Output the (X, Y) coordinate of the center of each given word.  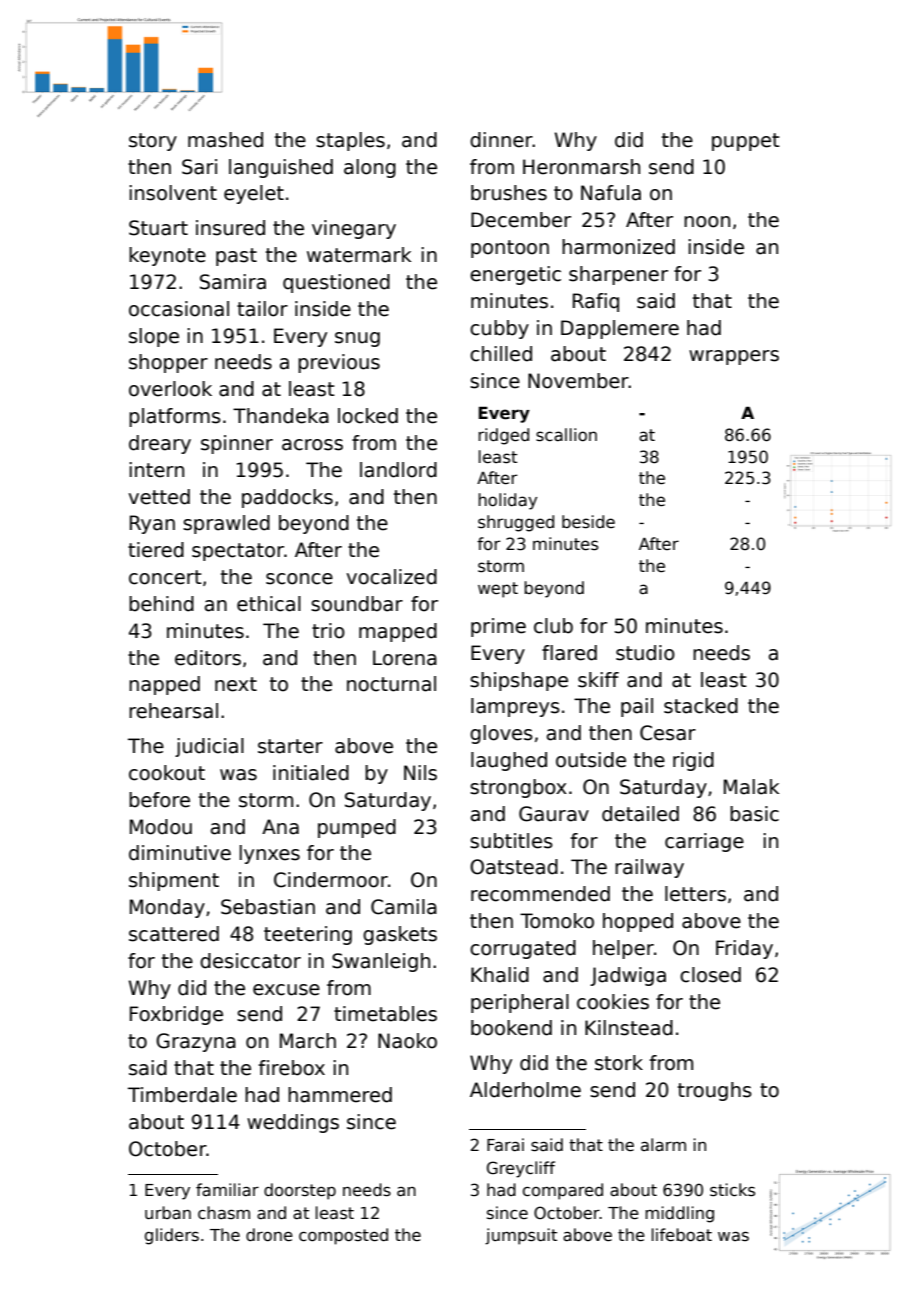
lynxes (269, 854)
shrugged (516, 523)
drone (269, 1234)
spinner (237, 444)
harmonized (618, 247)
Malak (752, 787)
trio (328, 631)
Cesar (668, 733)
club (553, 626)
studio (645, 653)
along (370, 168)
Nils (420, 773)
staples (350, 141)
